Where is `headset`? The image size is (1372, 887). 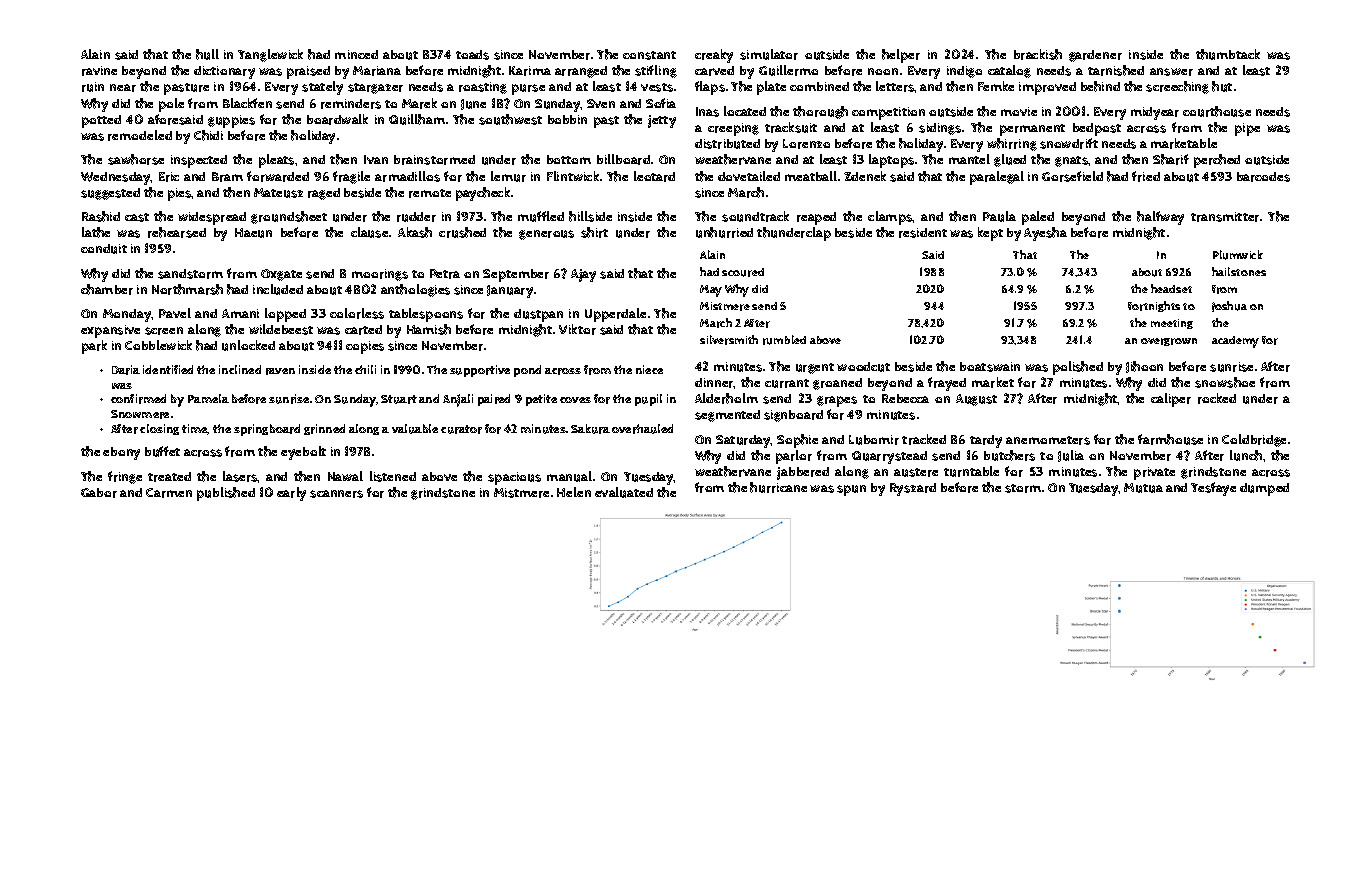
headset is located at coordinates (1171, 288).
